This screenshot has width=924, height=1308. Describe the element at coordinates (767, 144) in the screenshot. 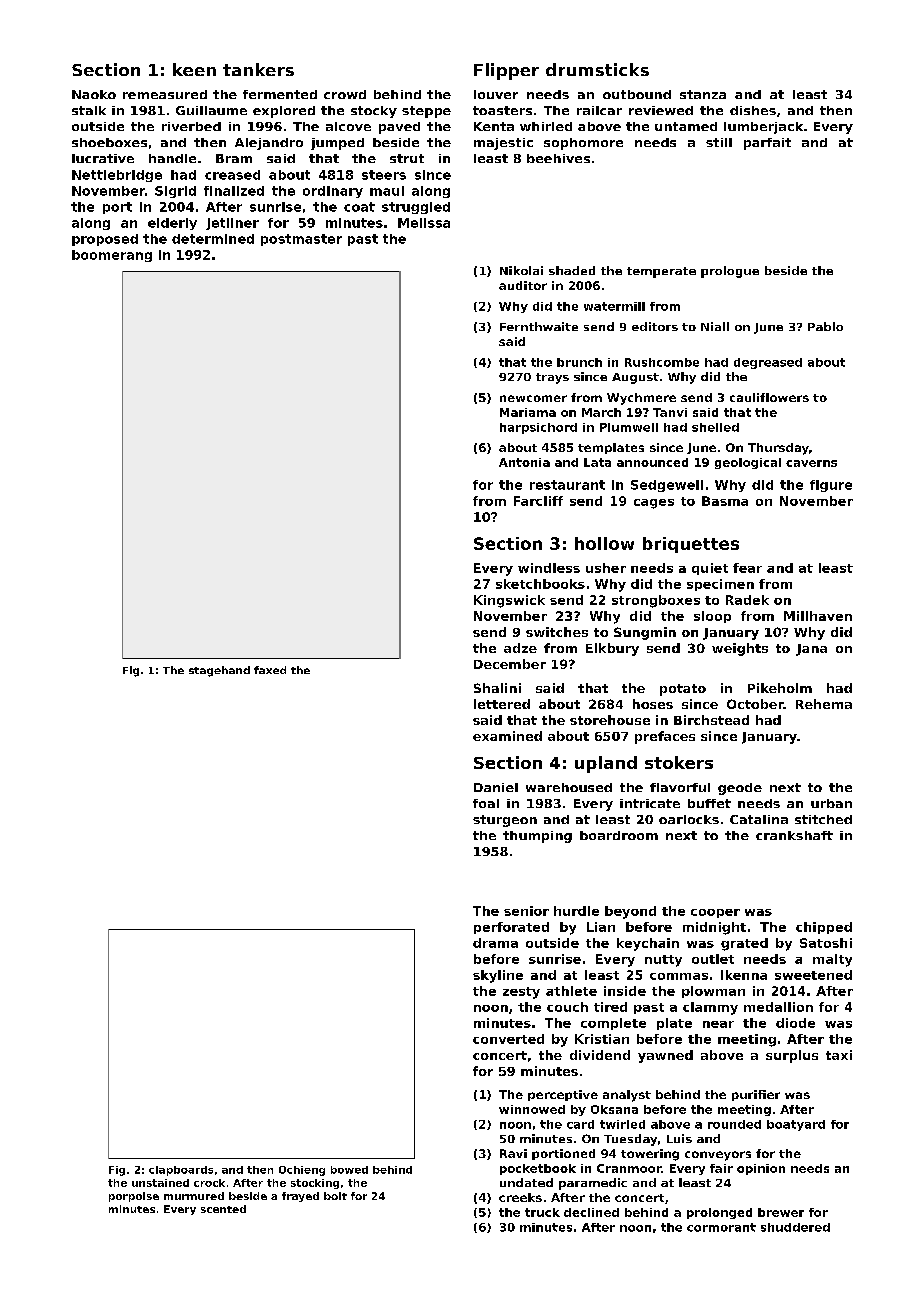

I see `parfait` at that location.
